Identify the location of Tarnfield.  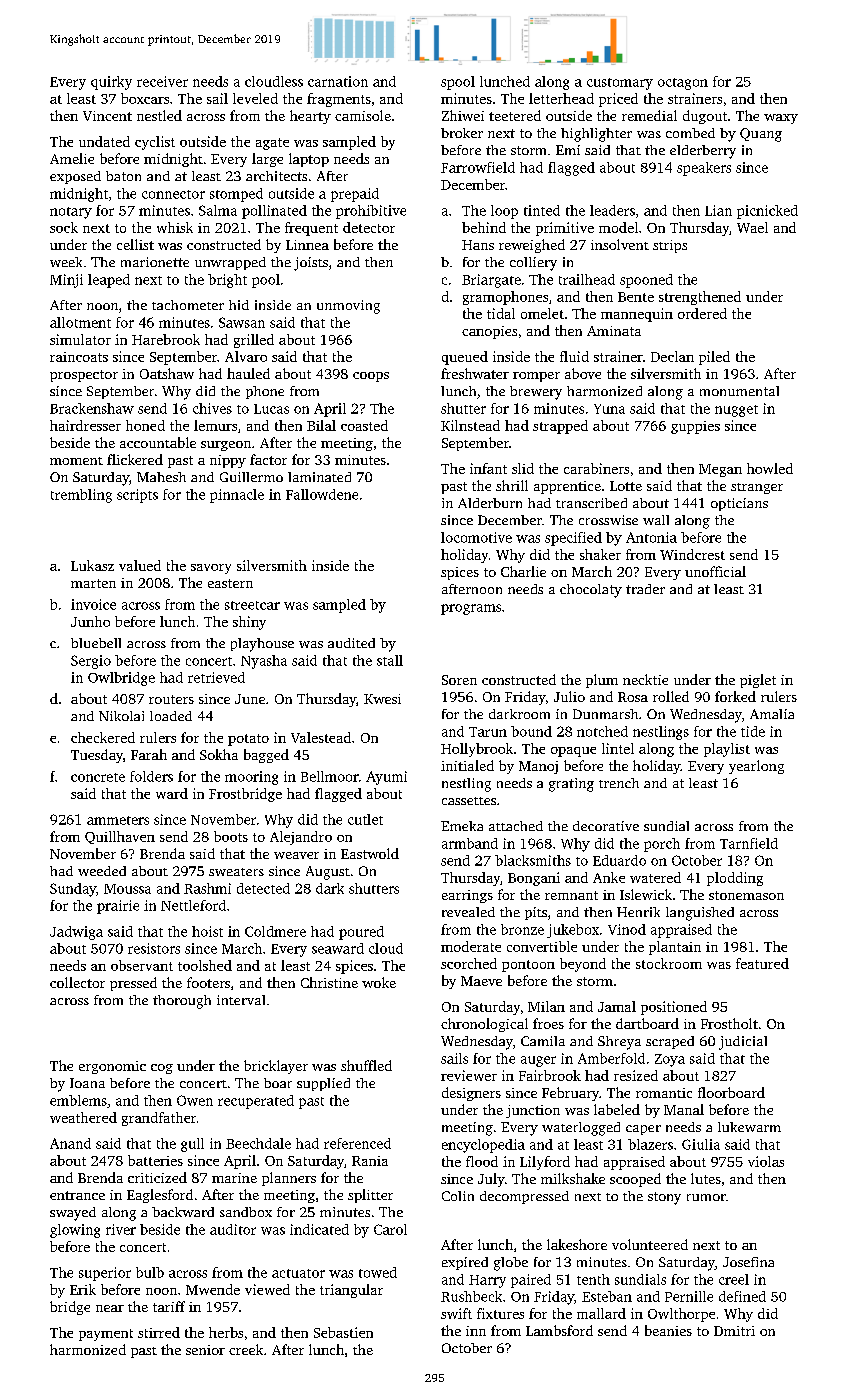
(749, 843).
